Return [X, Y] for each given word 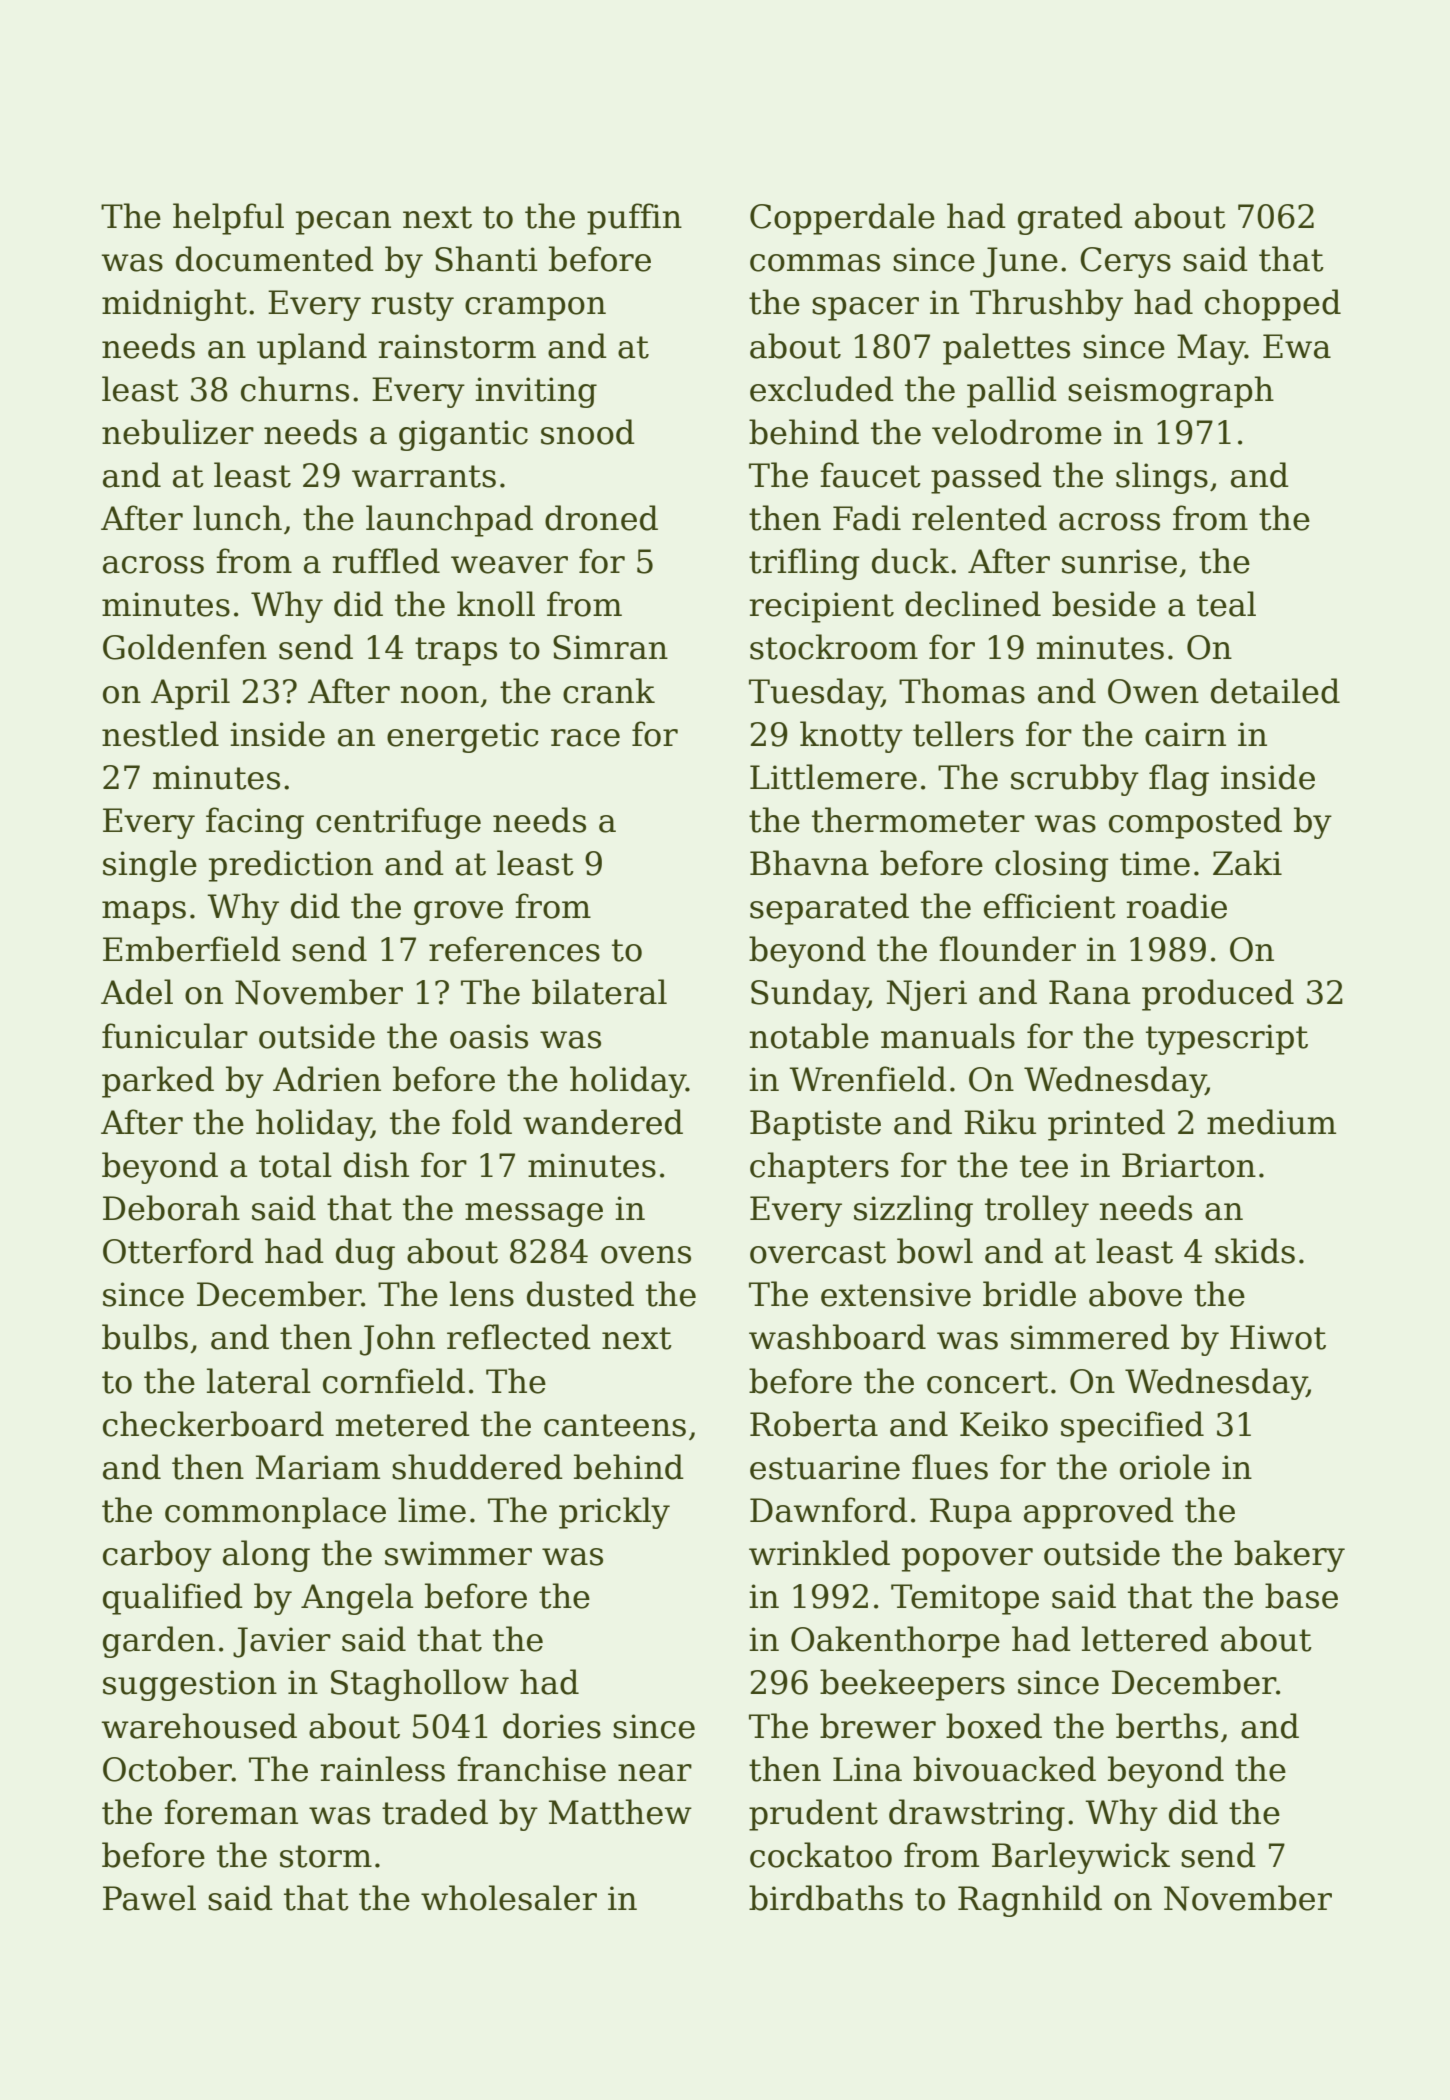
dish [376, 1165]
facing [255, 823]
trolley [1037, 1211]
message [534, 1215]
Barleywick [1081, 1858]
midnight [174, 305]
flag [1179, 780]
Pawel [149, 1898]
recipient [821, 607]
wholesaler [509, 1898]
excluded [822, 389]
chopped [1273, 305]
